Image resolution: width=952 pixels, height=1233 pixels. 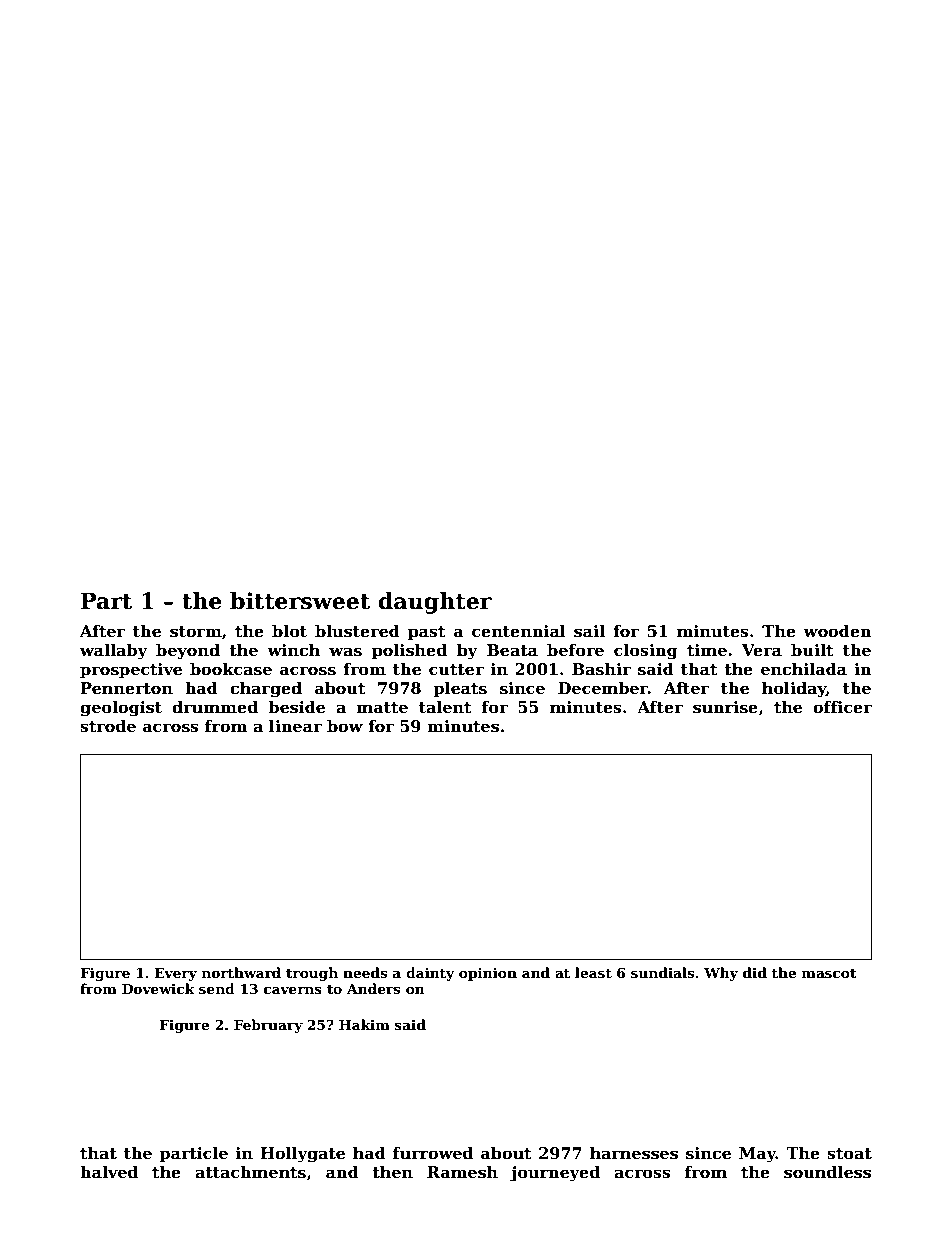 I want to click on bow, so click(x=345, y=726).
